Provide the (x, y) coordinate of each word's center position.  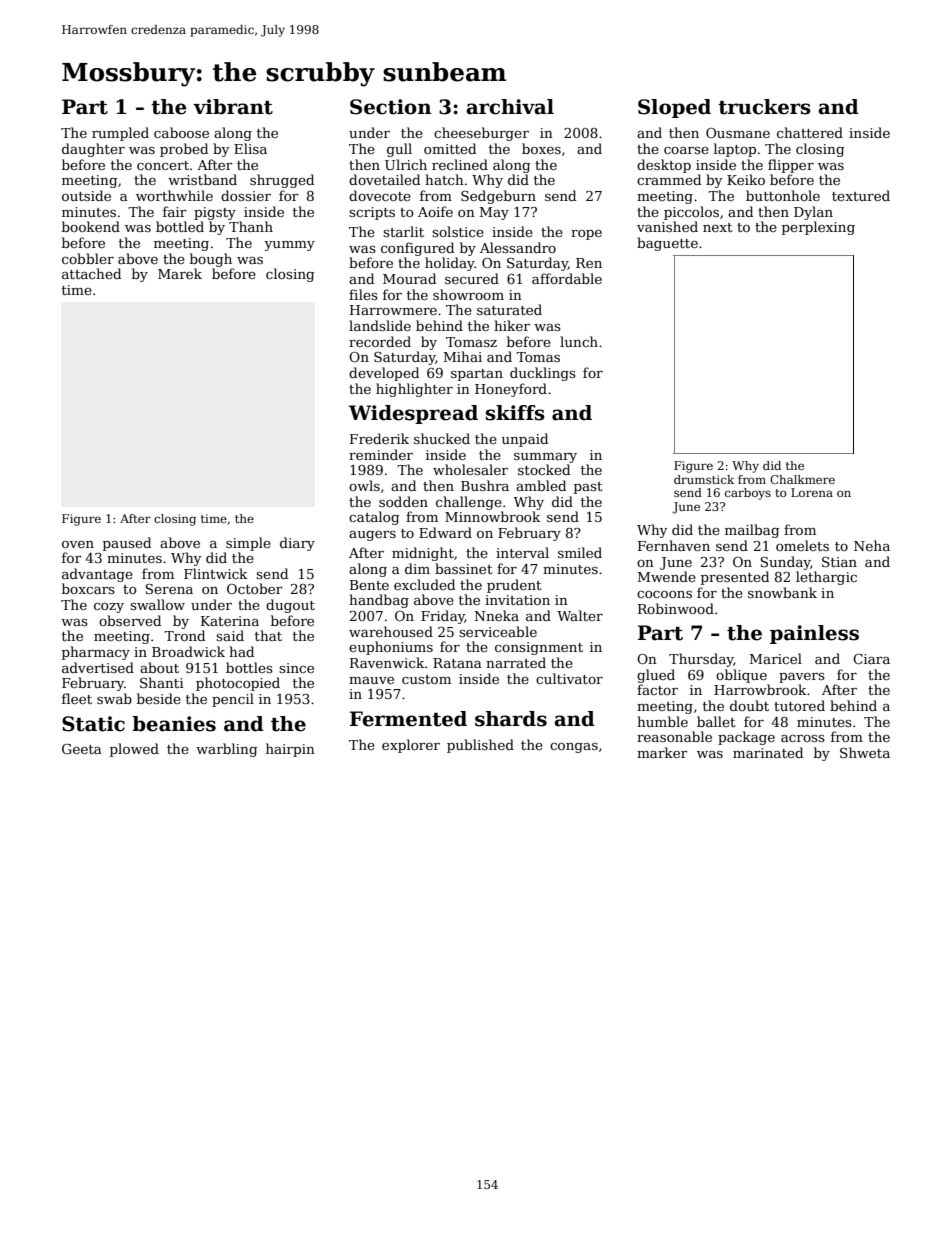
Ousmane (738, 133)
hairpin (290, 750)
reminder (381, 454)
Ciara (871, 659)
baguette (667, 244)
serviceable (498, 631)
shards (511, 719)
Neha (872, 545)
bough (211, 260)
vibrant (233, 107)
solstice (458, 231)
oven (78, 544)
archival (510, 107)
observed (130, 620)
